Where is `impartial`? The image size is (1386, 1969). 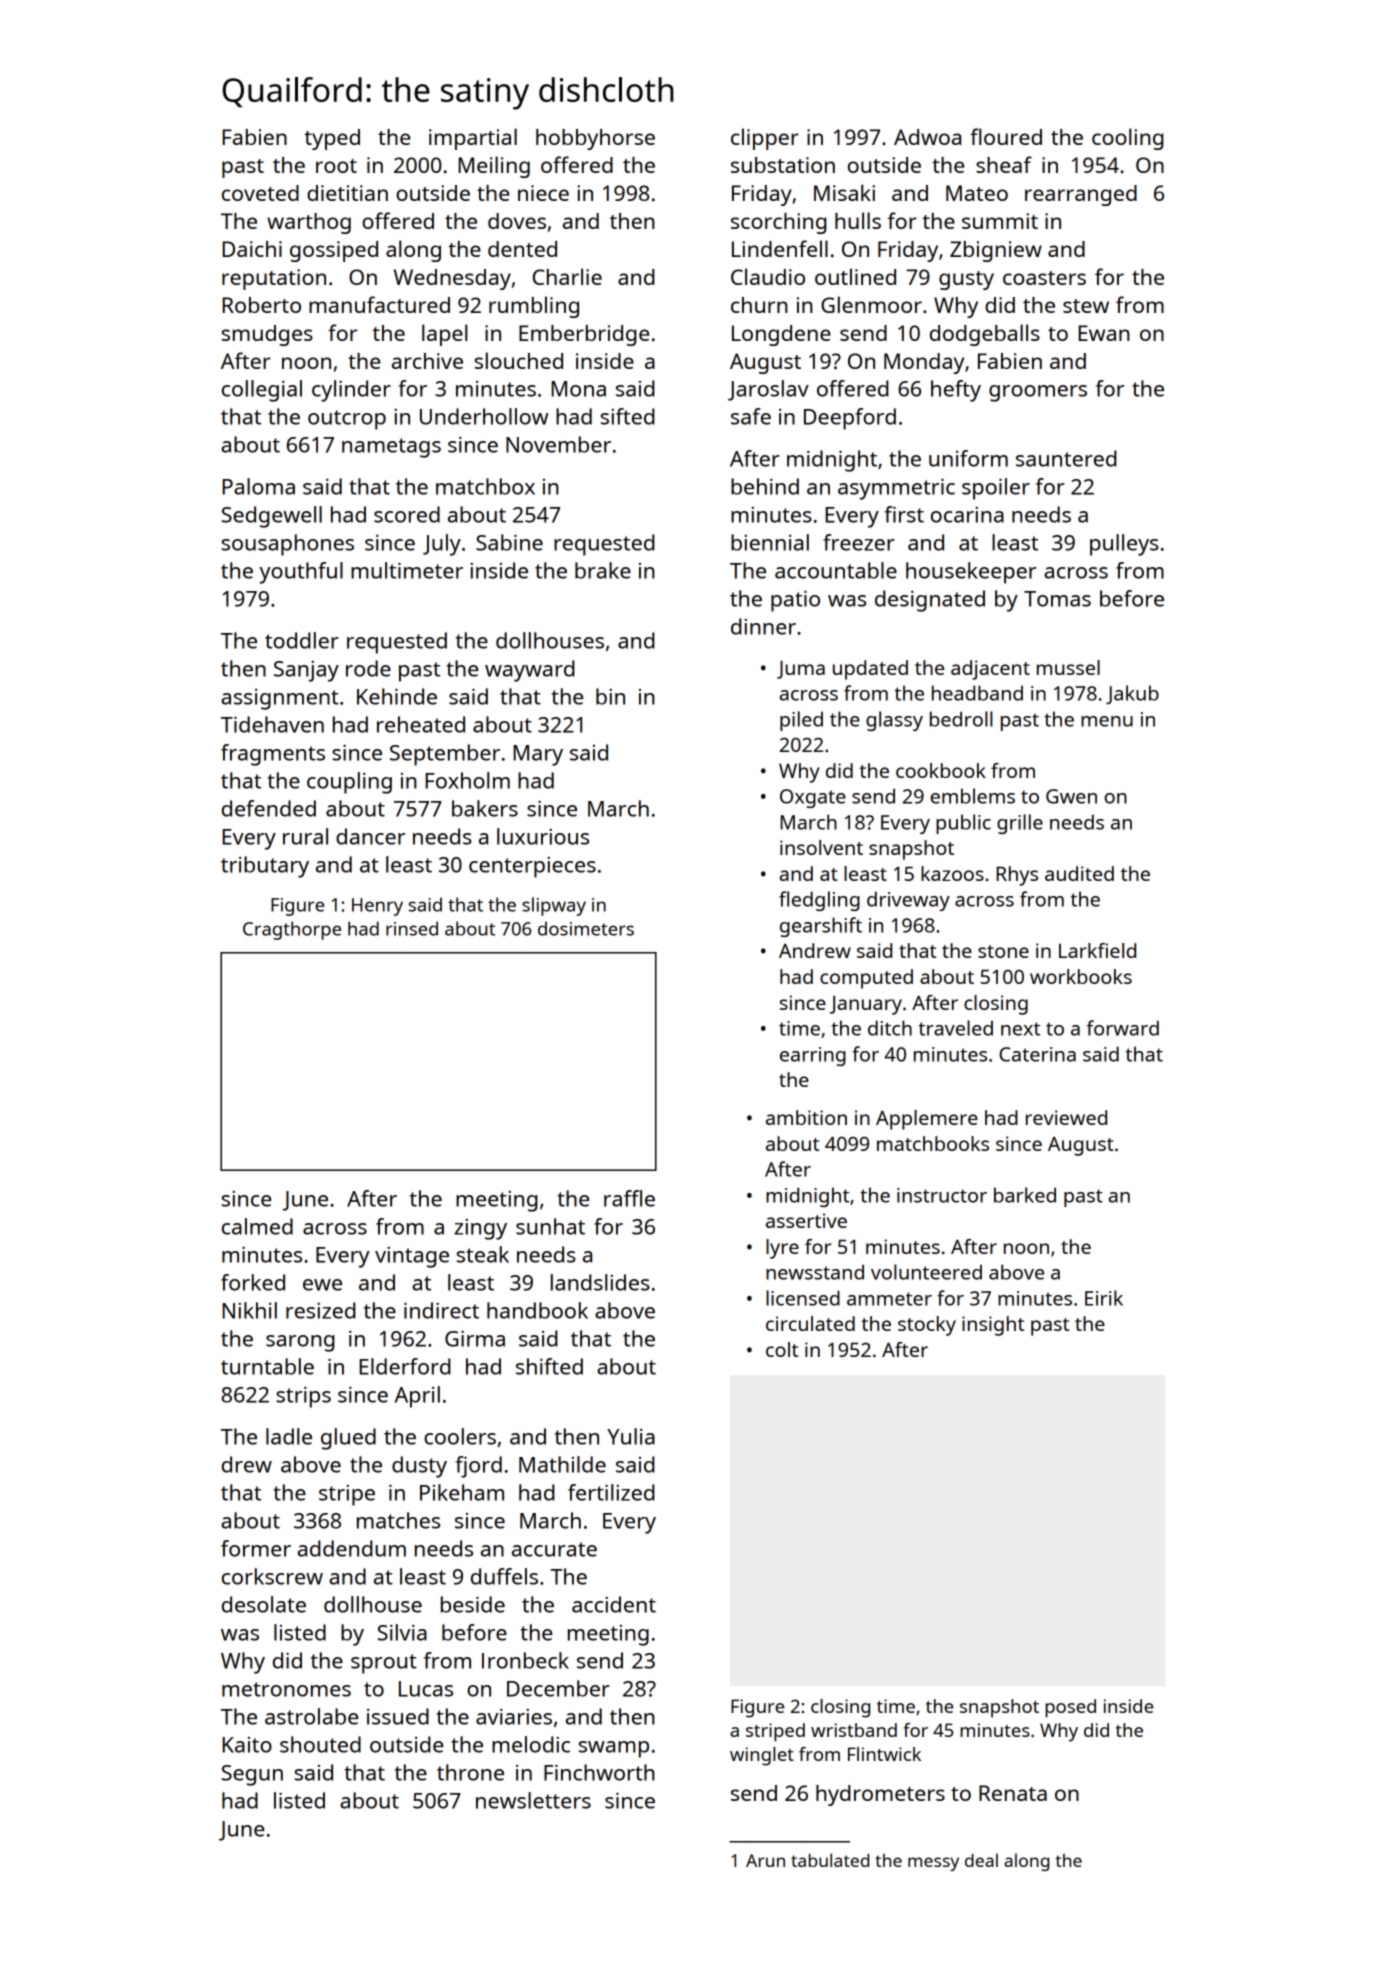 impartial is located at coordinates (473, 139).
